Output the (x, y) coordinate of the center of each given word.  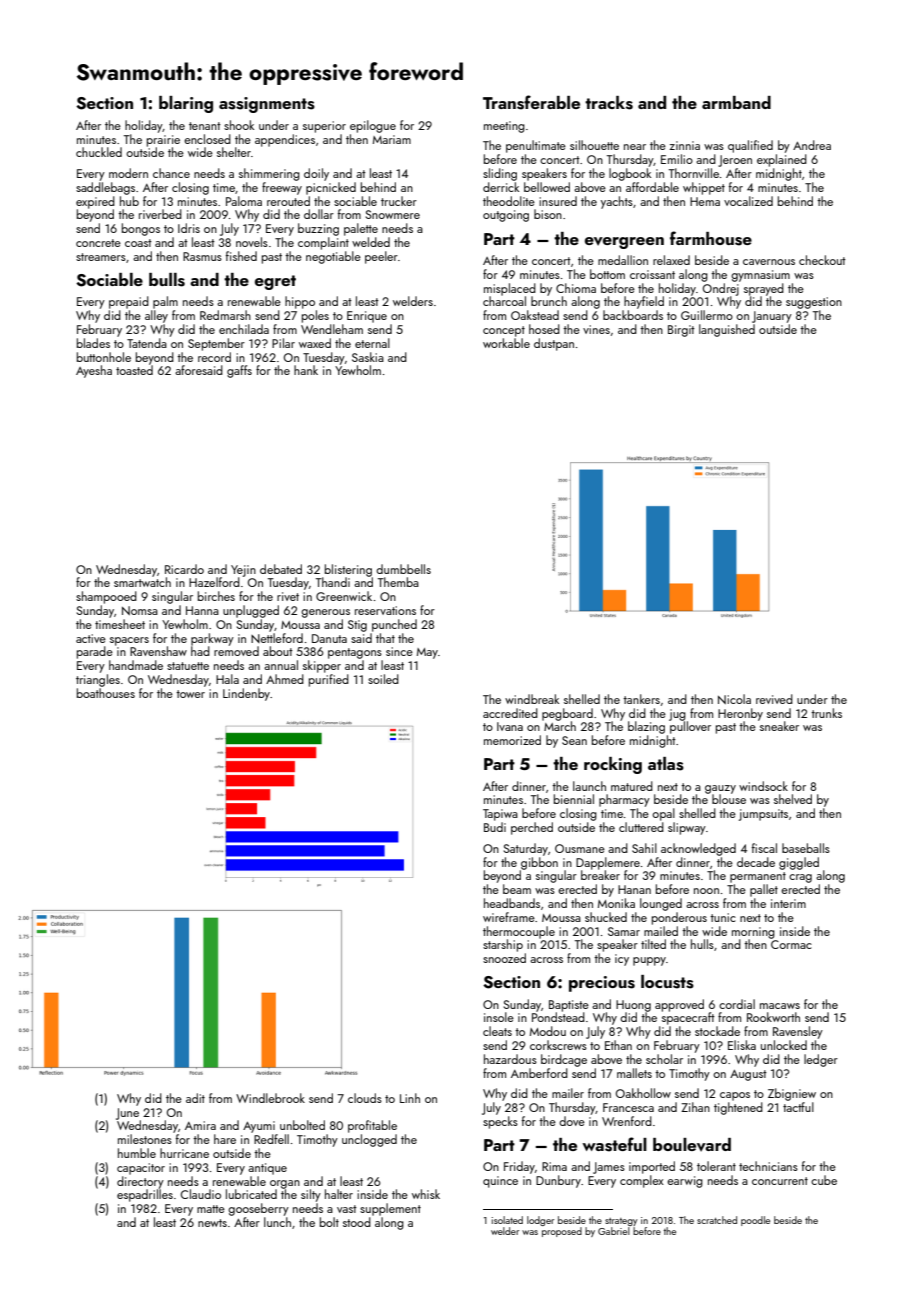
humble (137, 1153)
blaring (186, 104)
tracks (609, 103)
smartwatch (142, 582)
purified (329, 680)
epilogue (373, 126)
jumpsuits (763, 815)
